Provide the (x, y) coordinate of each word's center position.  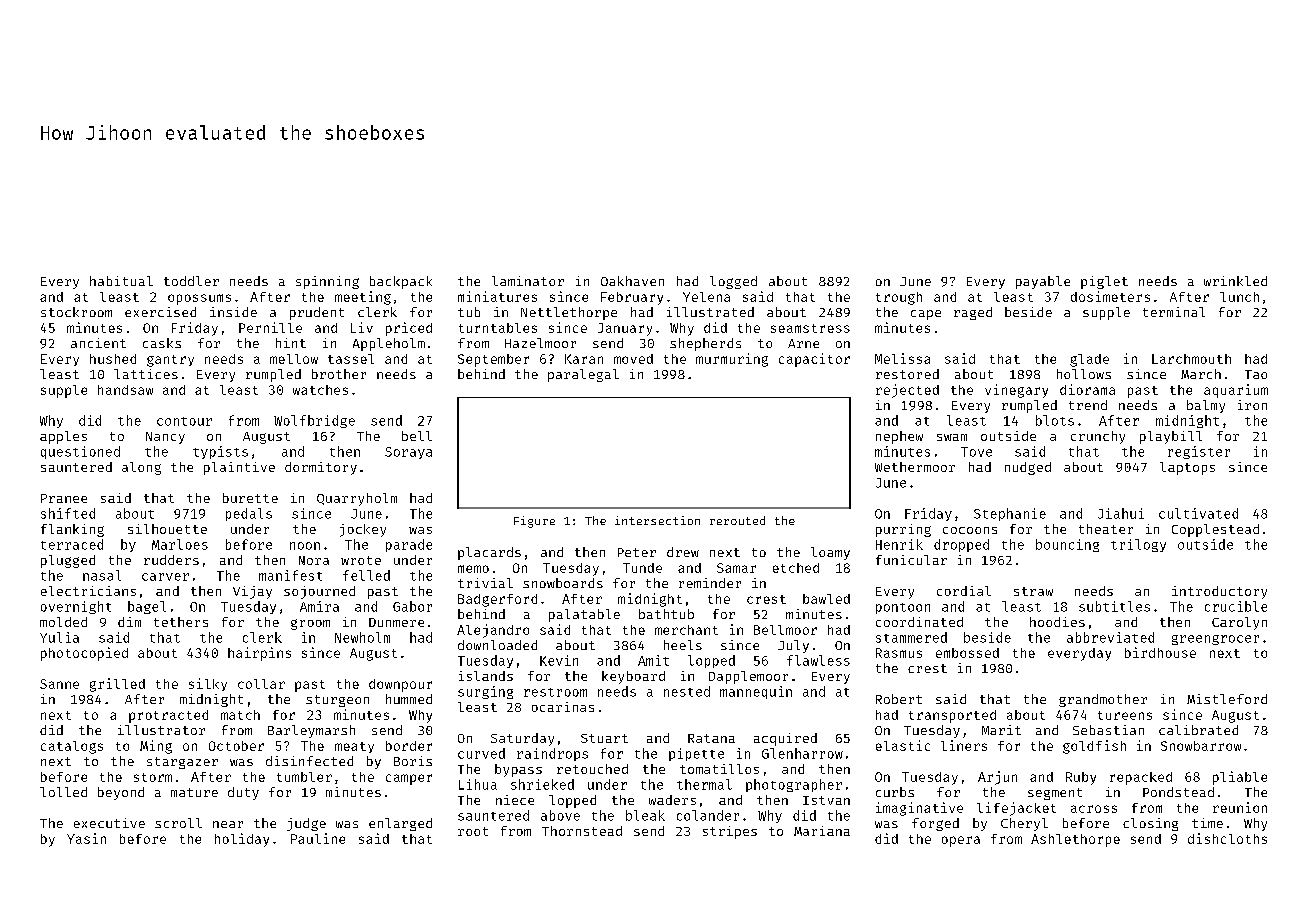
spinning (327, 282)
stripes (730, 832)
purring (903, 530)
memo (473, 569)
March (1201, 374)
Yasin (86, 838)
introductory (1219, 592)
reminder (710, 583)
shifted (68, 513)
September (493, 360)
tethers (181, 622)
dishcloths (1227, 838)
